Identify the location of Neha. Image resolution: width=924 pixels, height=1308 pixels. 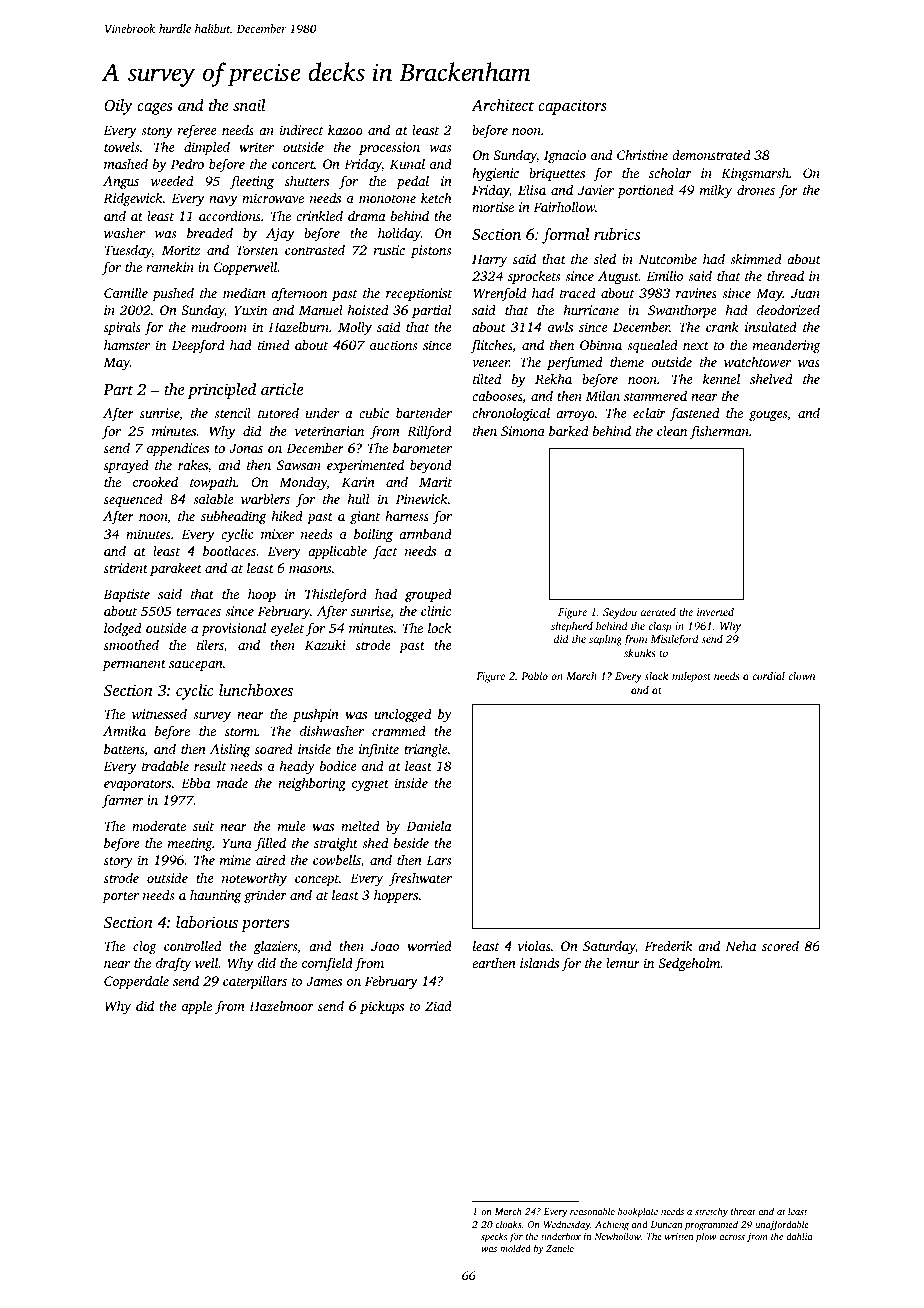
(740, 946).
